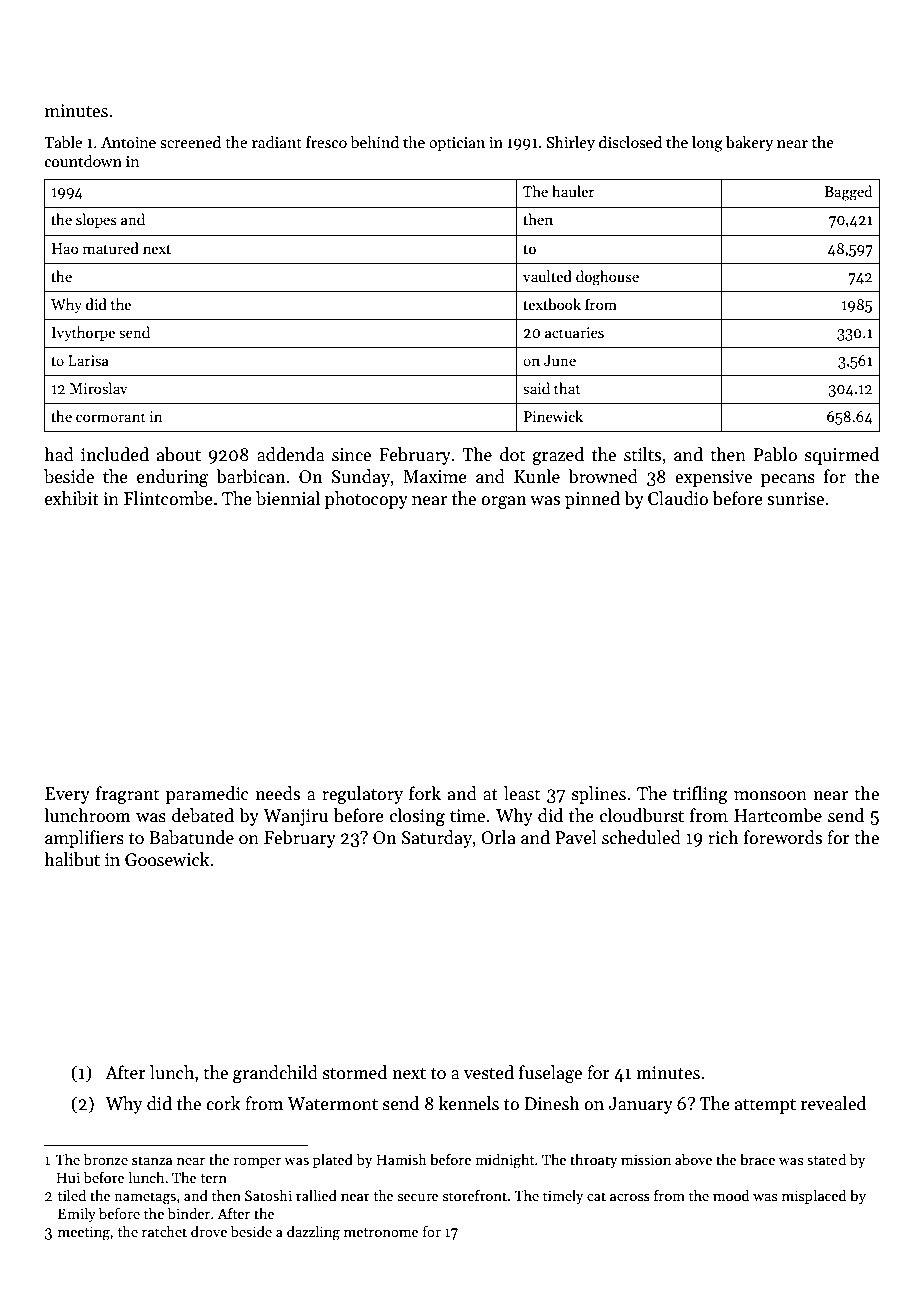 The width and height of the screenshot is (924, 1308). What do you see at coordinates (127, 795) in the screenshot?
I see `fragrant` at bounding box center [127, 795].
